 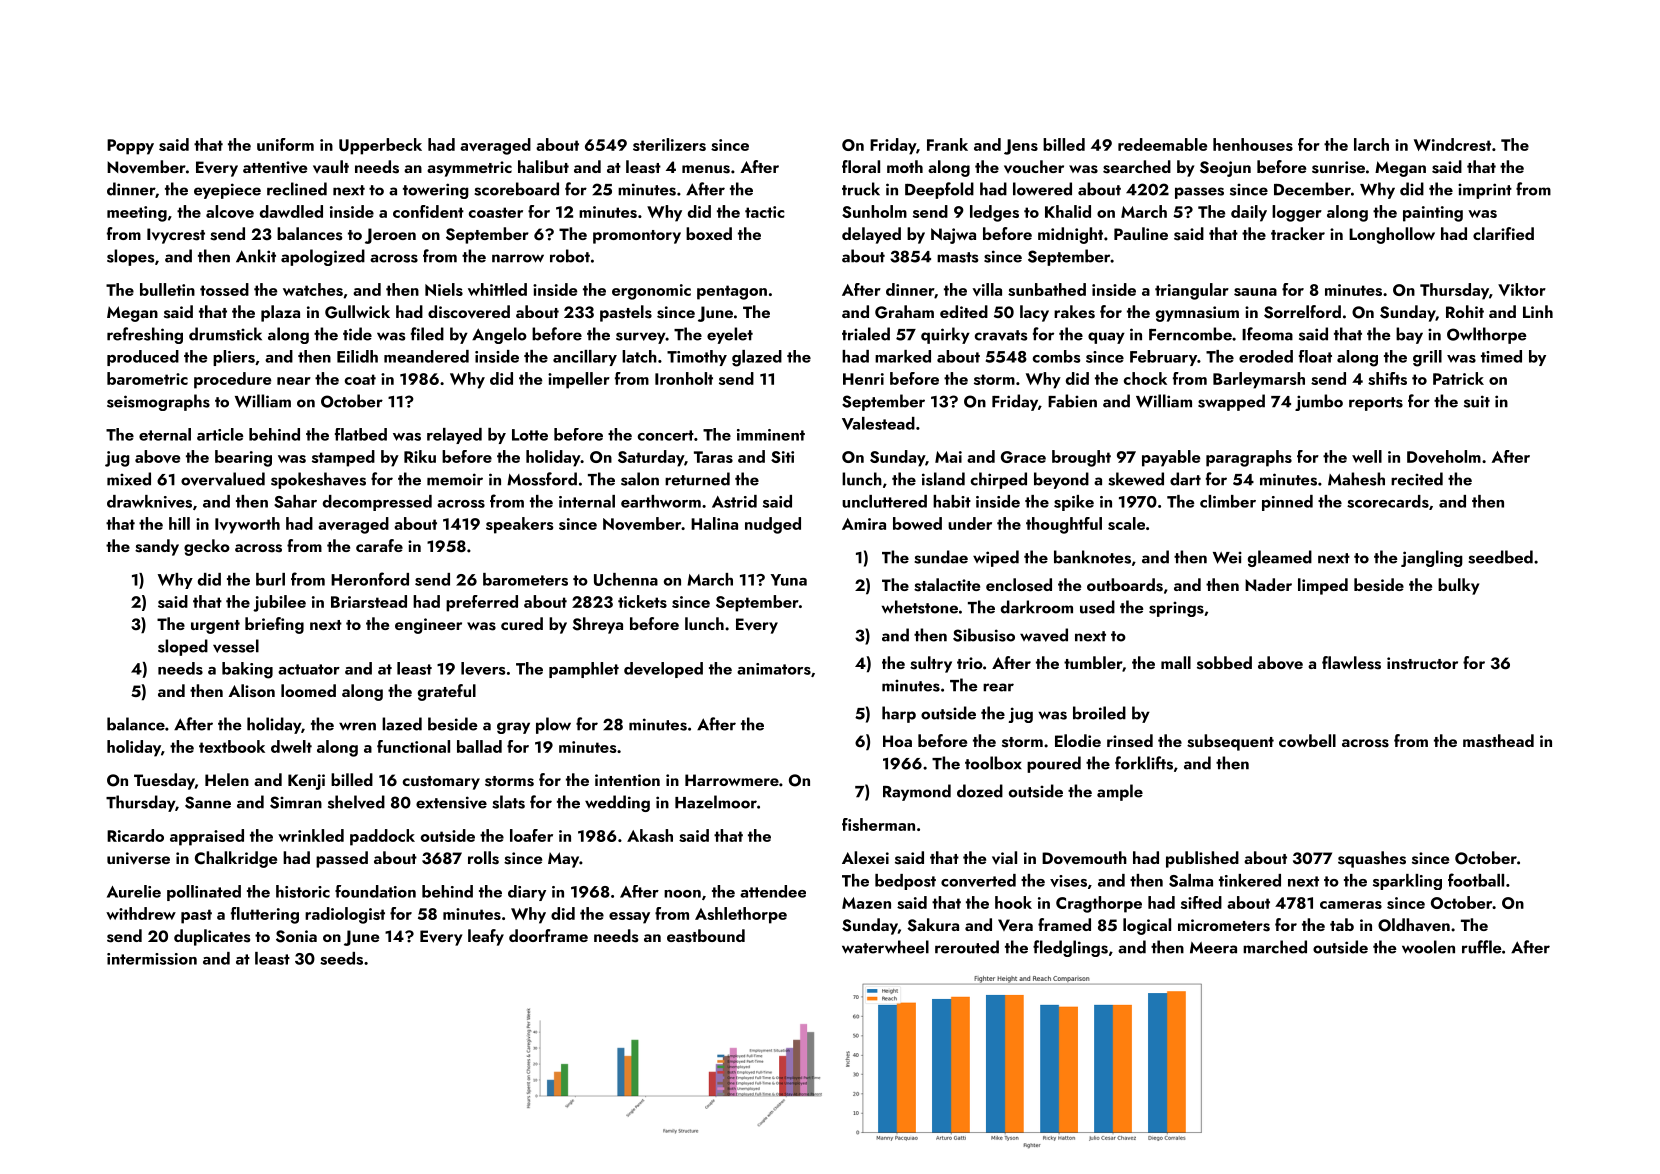 What do you see at coordinates (1371, 144) in the document?
I see `larch` at bounding box center [1371, 144].
